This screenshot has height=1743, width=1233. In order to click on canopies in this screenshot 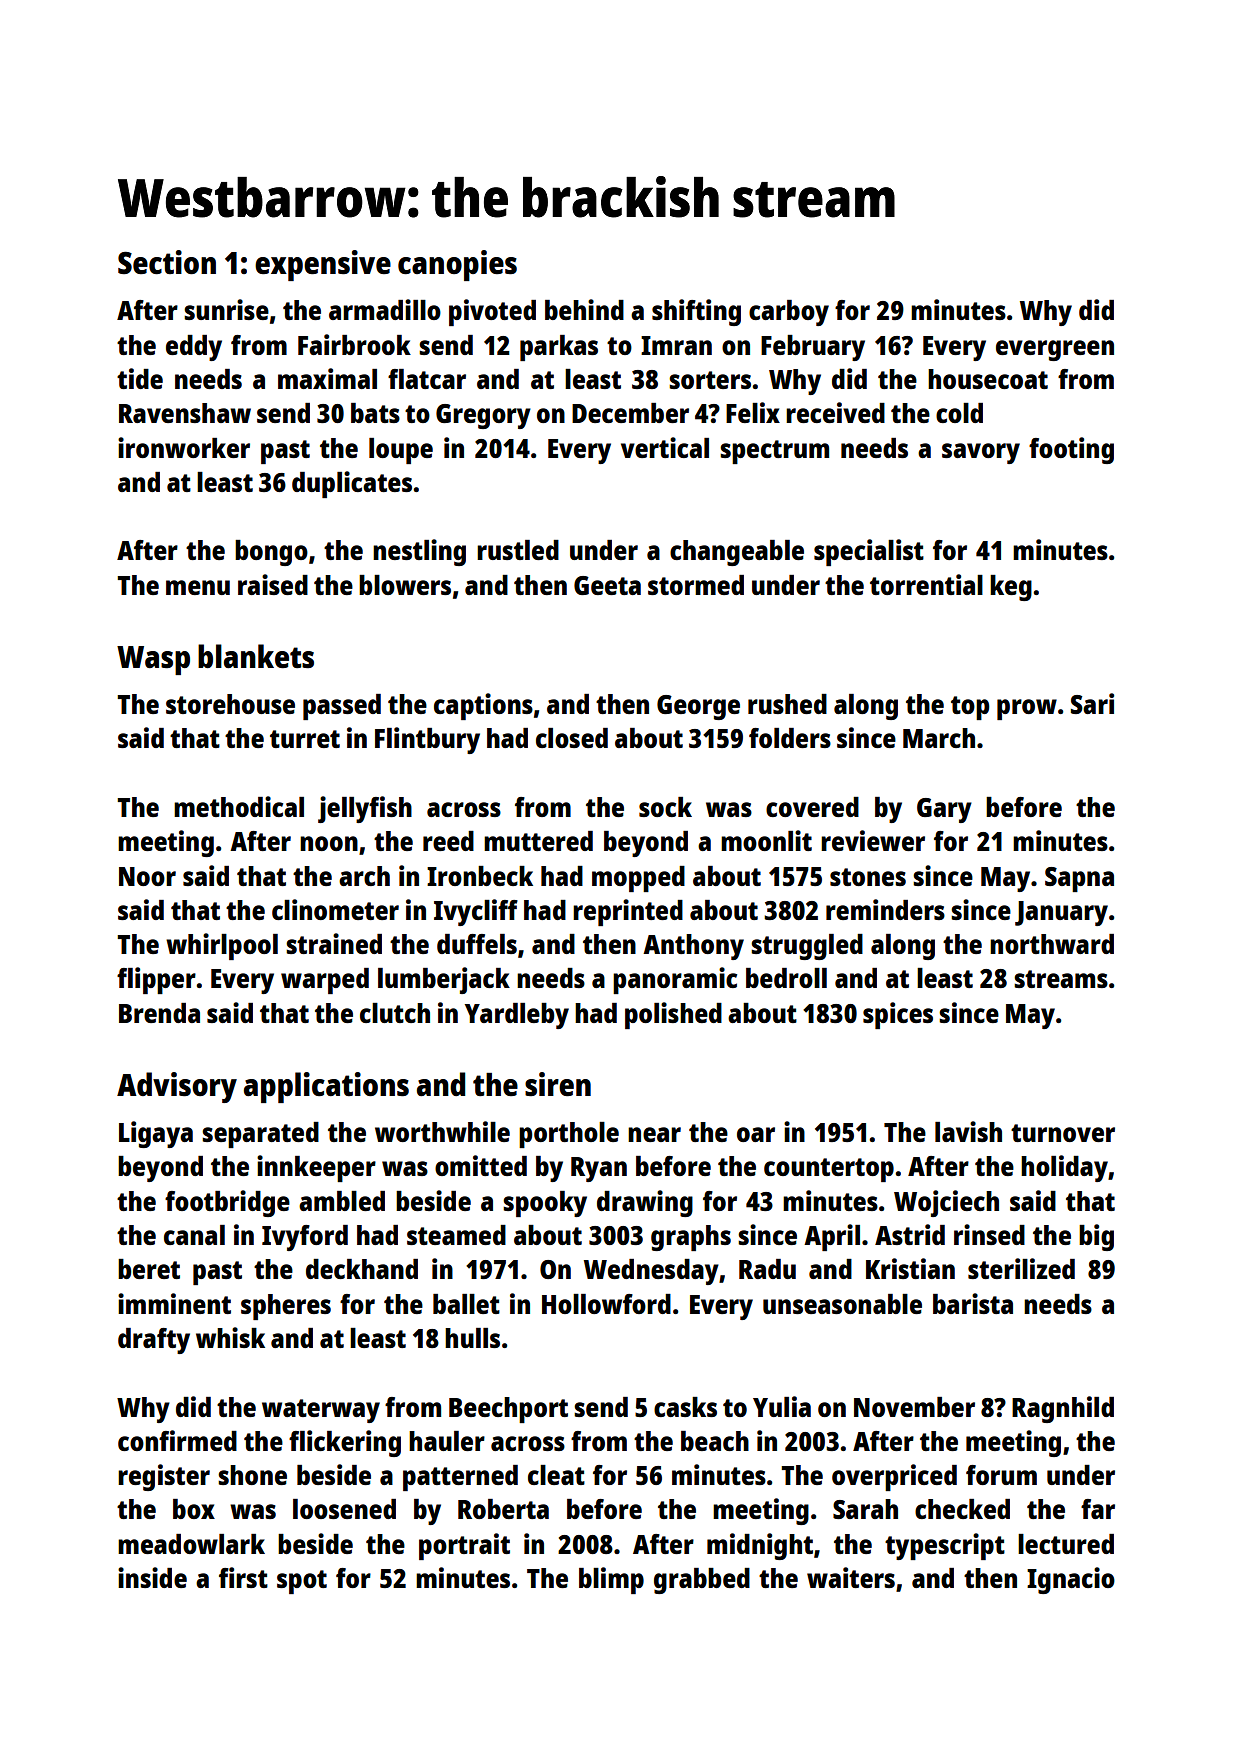, I will do `click(457, 265)`.
